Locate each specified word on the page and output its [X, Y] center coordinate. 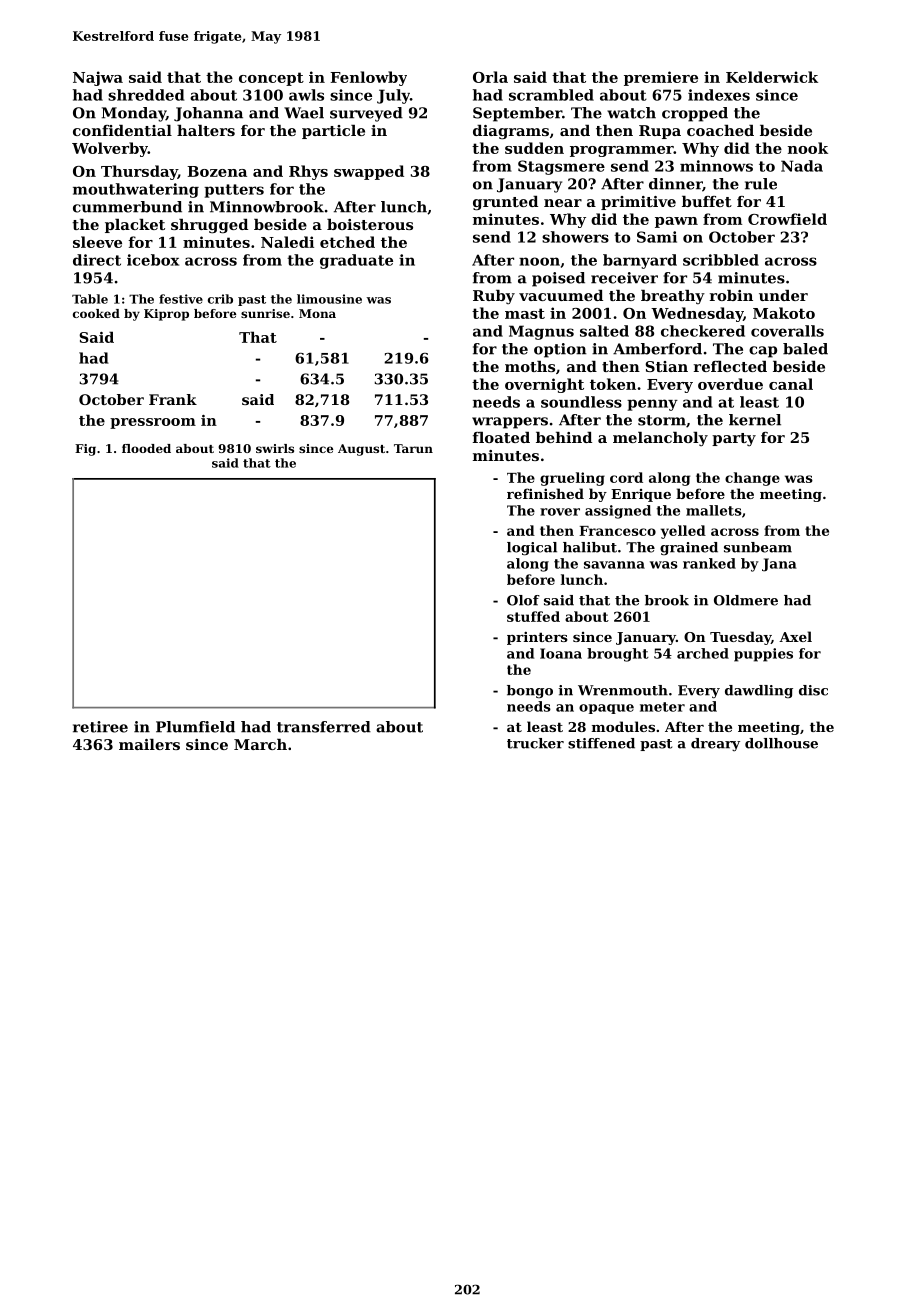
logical [532, 549]
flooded [146, 448]
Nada [802, 166]
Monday [134, 114]
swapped [369, 172]
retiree [100, 727]
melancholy [660, 439]
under [783, 295]
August [361, 450]
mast [525, 313]
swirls [275, 448]
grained [689, 548]
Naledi [287, 242]
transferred [324, 727]
